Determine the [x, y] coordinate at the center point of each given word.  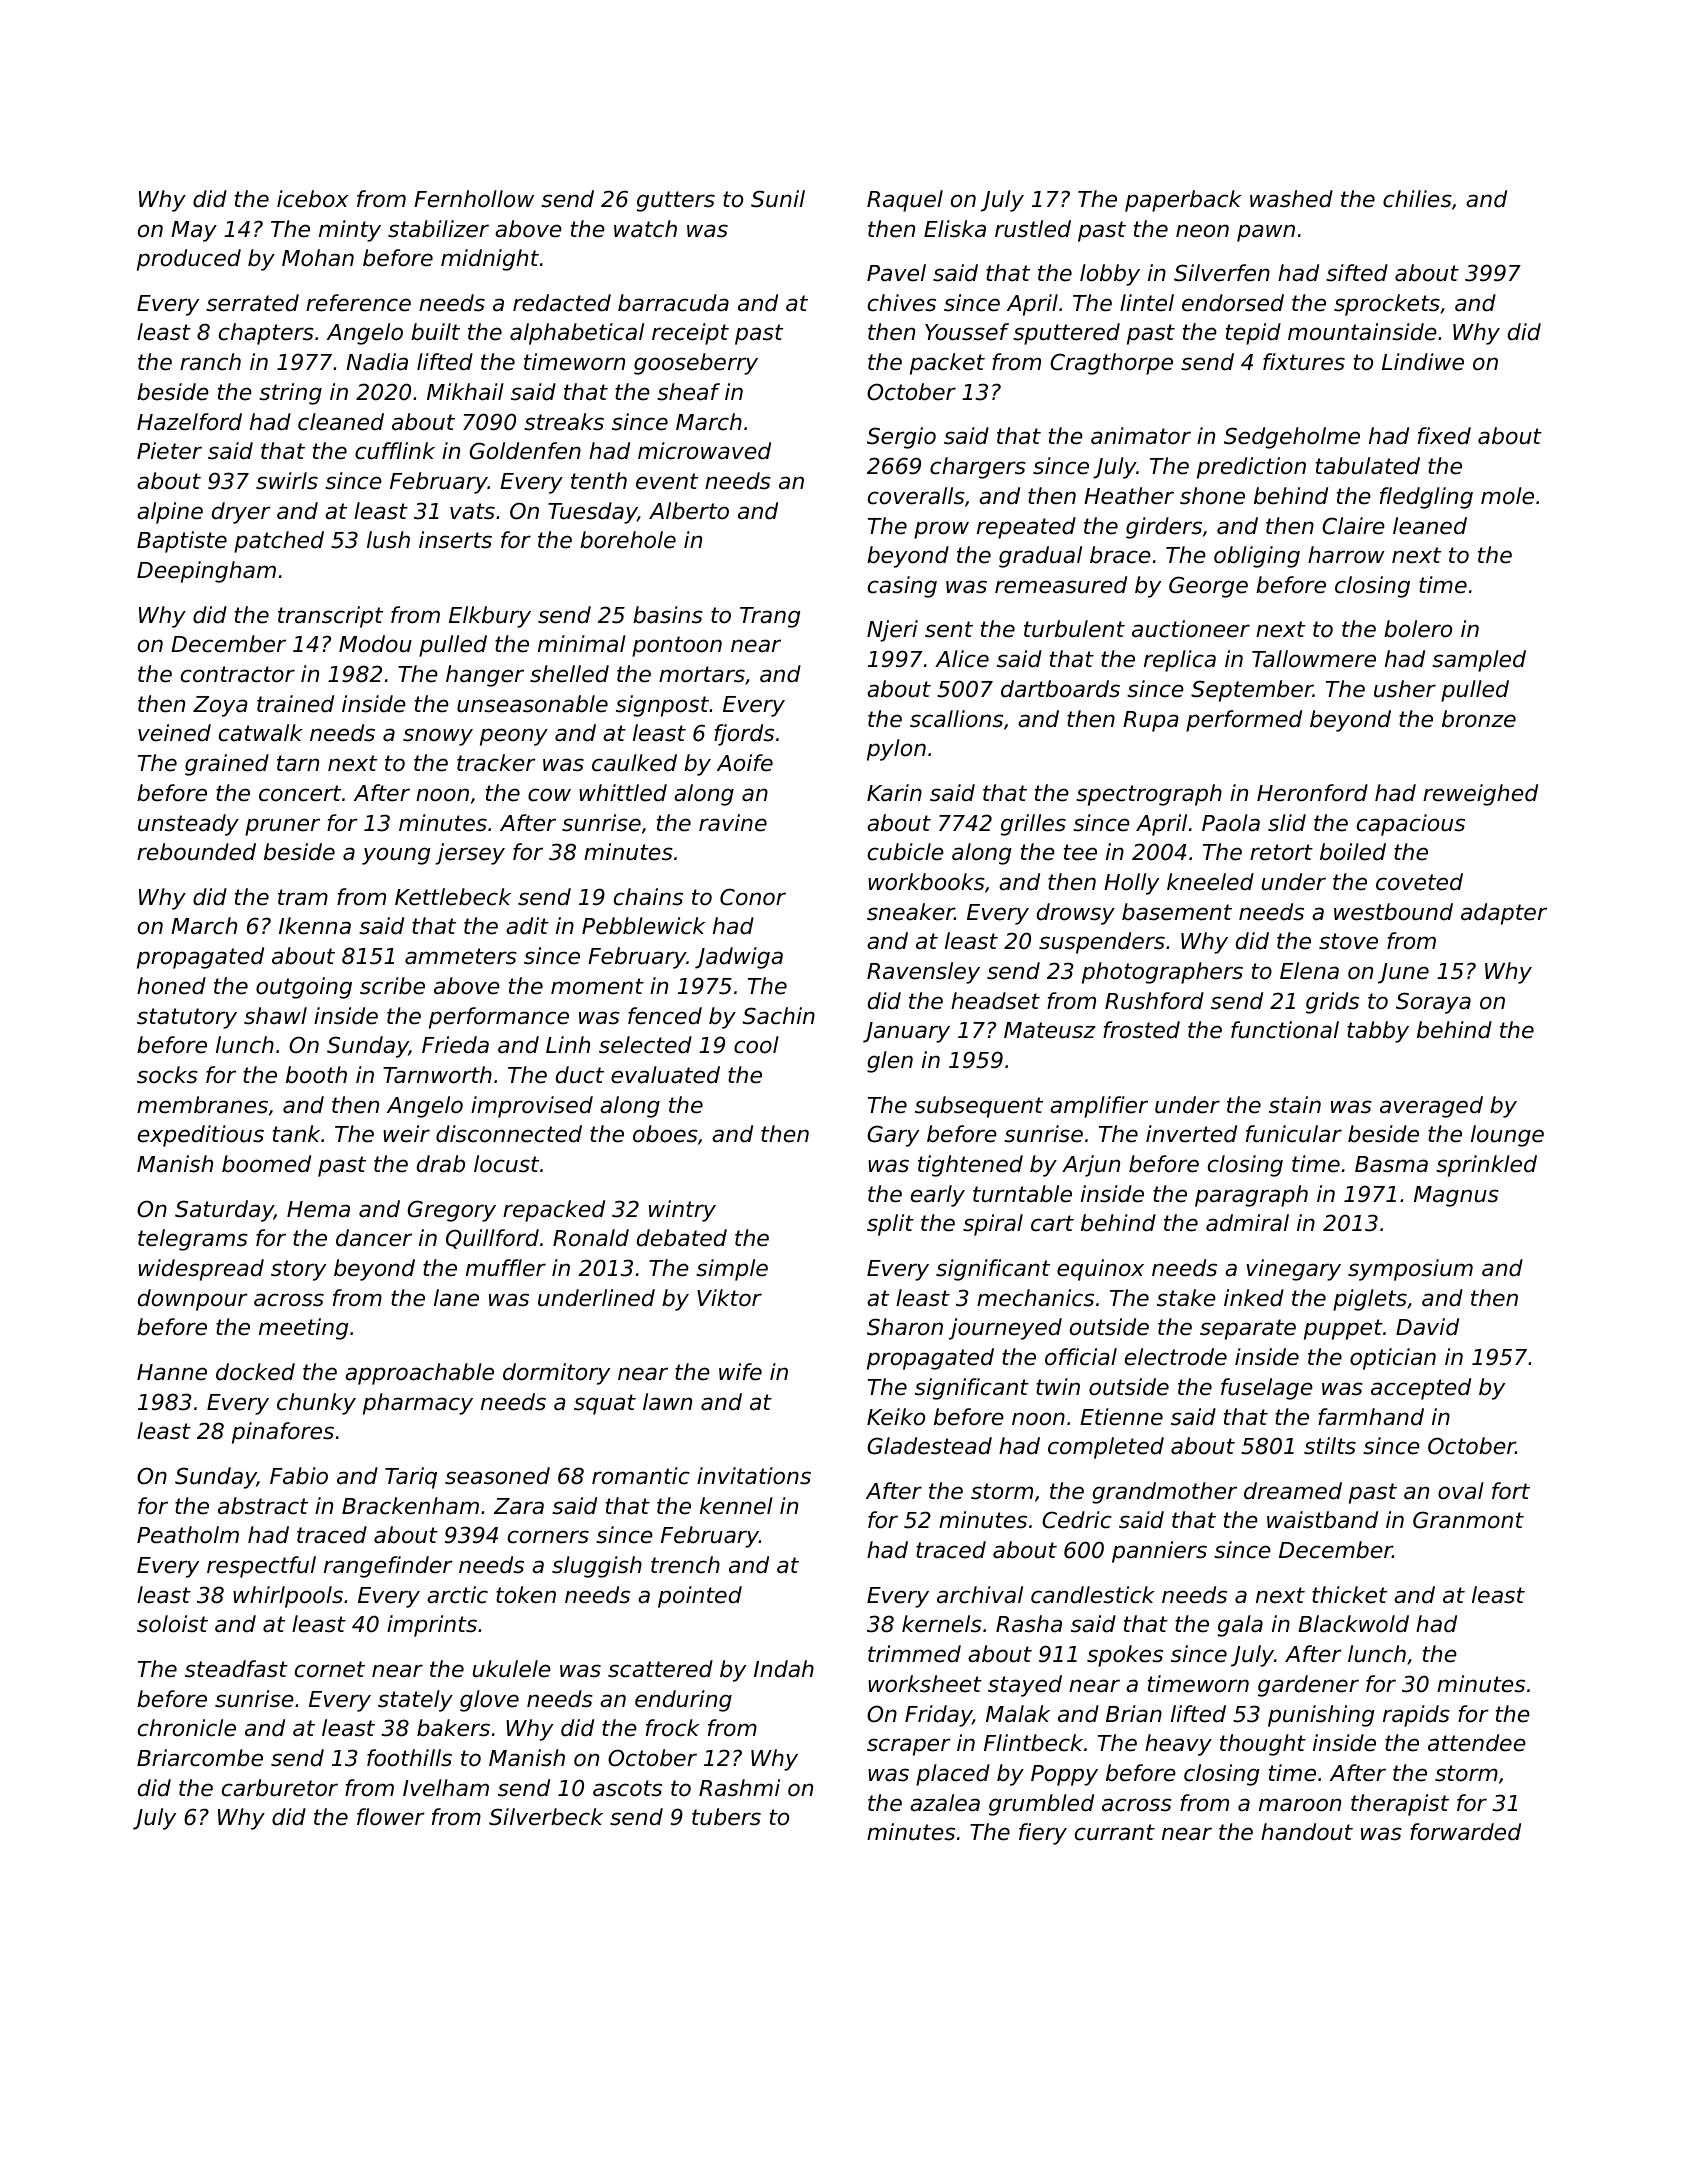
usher [1405, 689]
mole [1507, 496]
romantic [641, 1476]
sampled [1479, 661]
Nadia [377, 362]
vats [472, 511]
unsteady [188, 825]
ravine [733, 823]
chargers [978, 468]
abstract [263, 1506]
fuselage [1267, 1389]
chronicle [187, 1728]
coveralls [916, 496]
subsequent [979, 1107]
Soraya [1433, 1003]
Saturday [224, 1211]
